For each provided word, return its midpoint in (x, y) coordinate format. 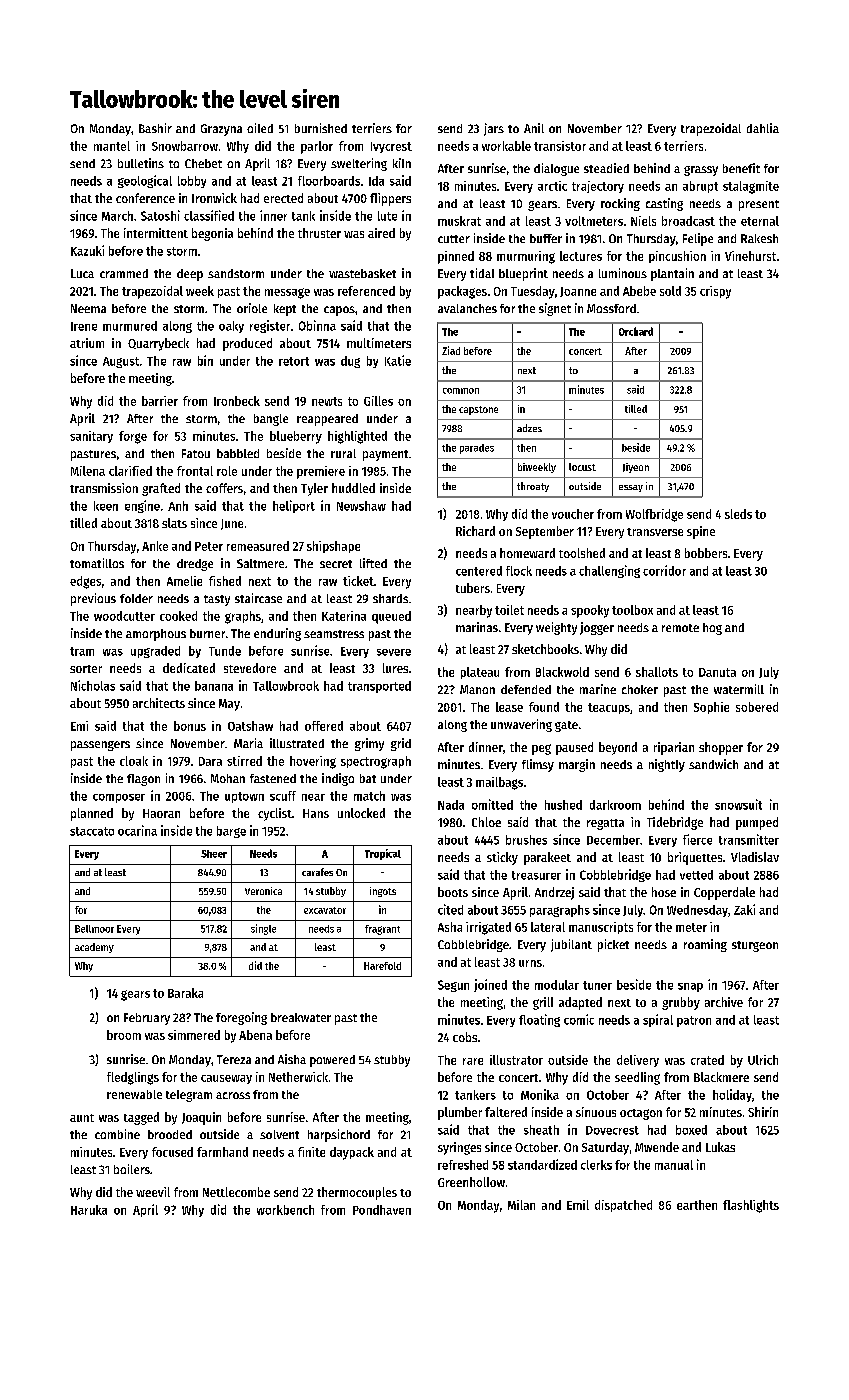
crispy (715, 292)
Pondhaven (382, 1210)
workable (506, 146)
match (369, 796)
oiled (260, 128)
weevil (153, 1192)
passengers (100, 746)
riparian (674, 748)
